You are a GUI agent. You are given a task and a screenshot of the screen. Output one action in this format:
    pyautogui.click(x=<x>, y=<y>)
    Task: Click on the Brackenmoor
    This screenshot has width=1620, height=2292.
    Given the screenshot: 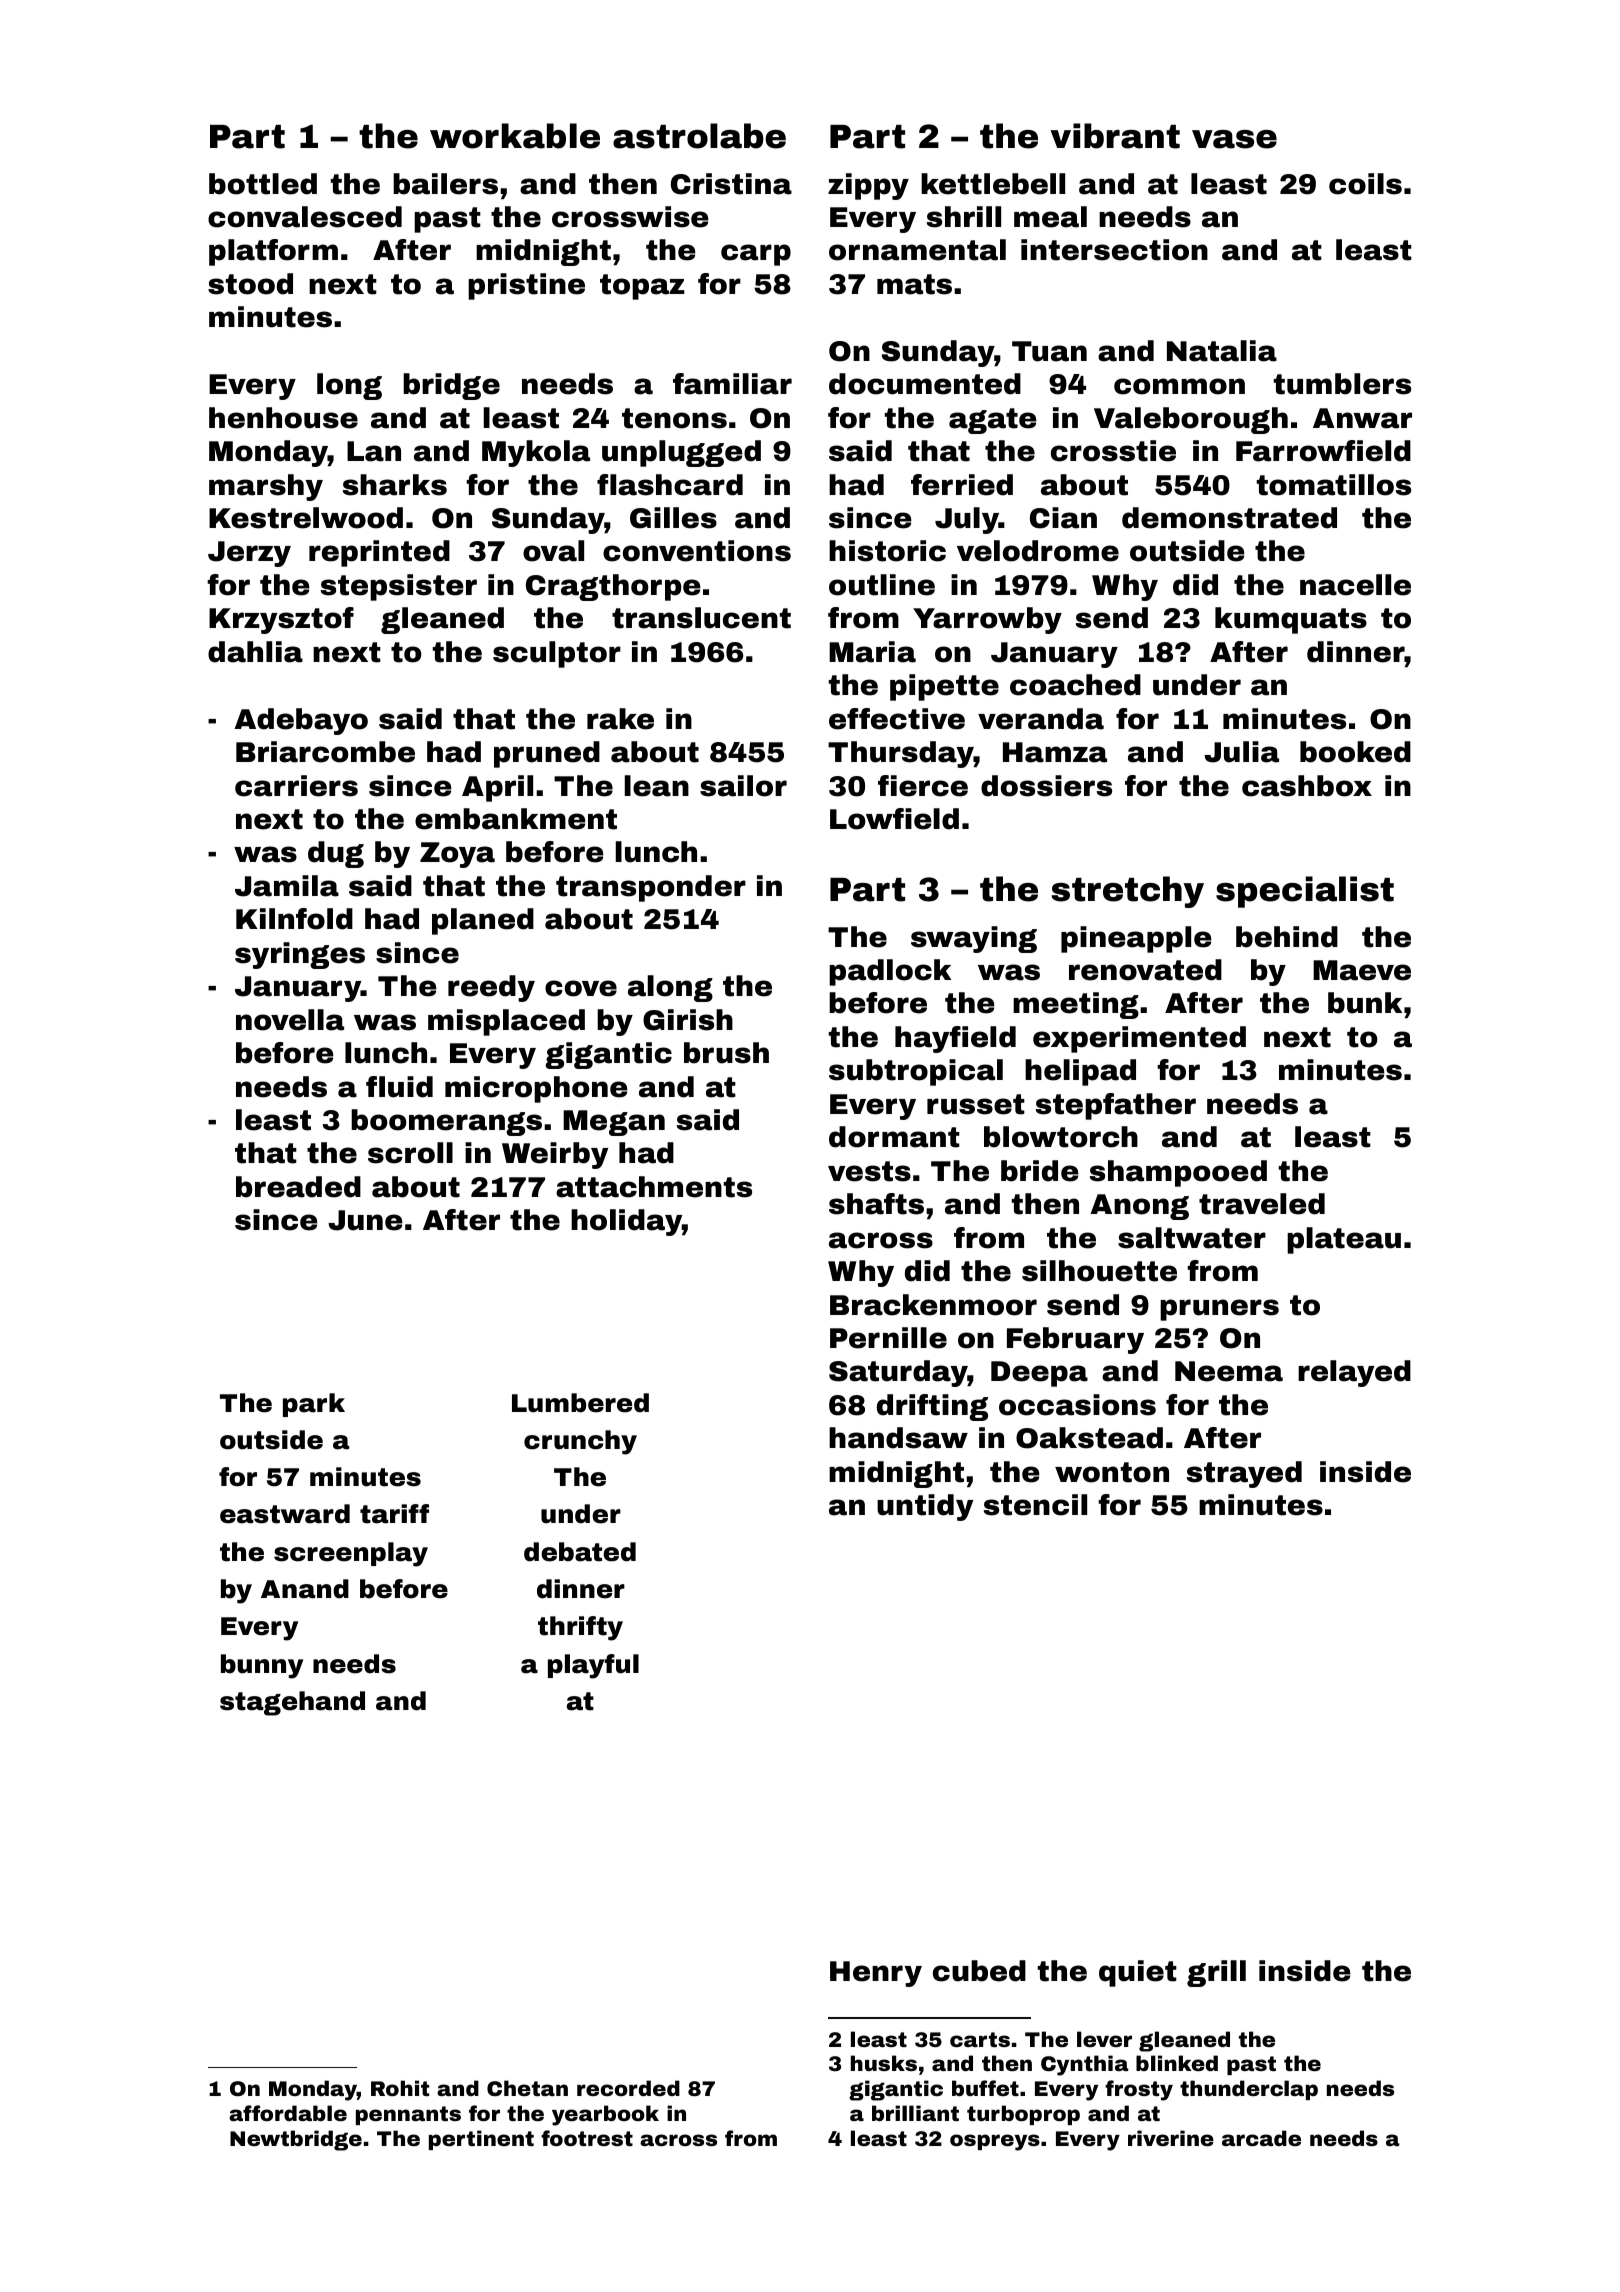 What is the action you would take?
    pyautogui.click(x=933, y=1305)
